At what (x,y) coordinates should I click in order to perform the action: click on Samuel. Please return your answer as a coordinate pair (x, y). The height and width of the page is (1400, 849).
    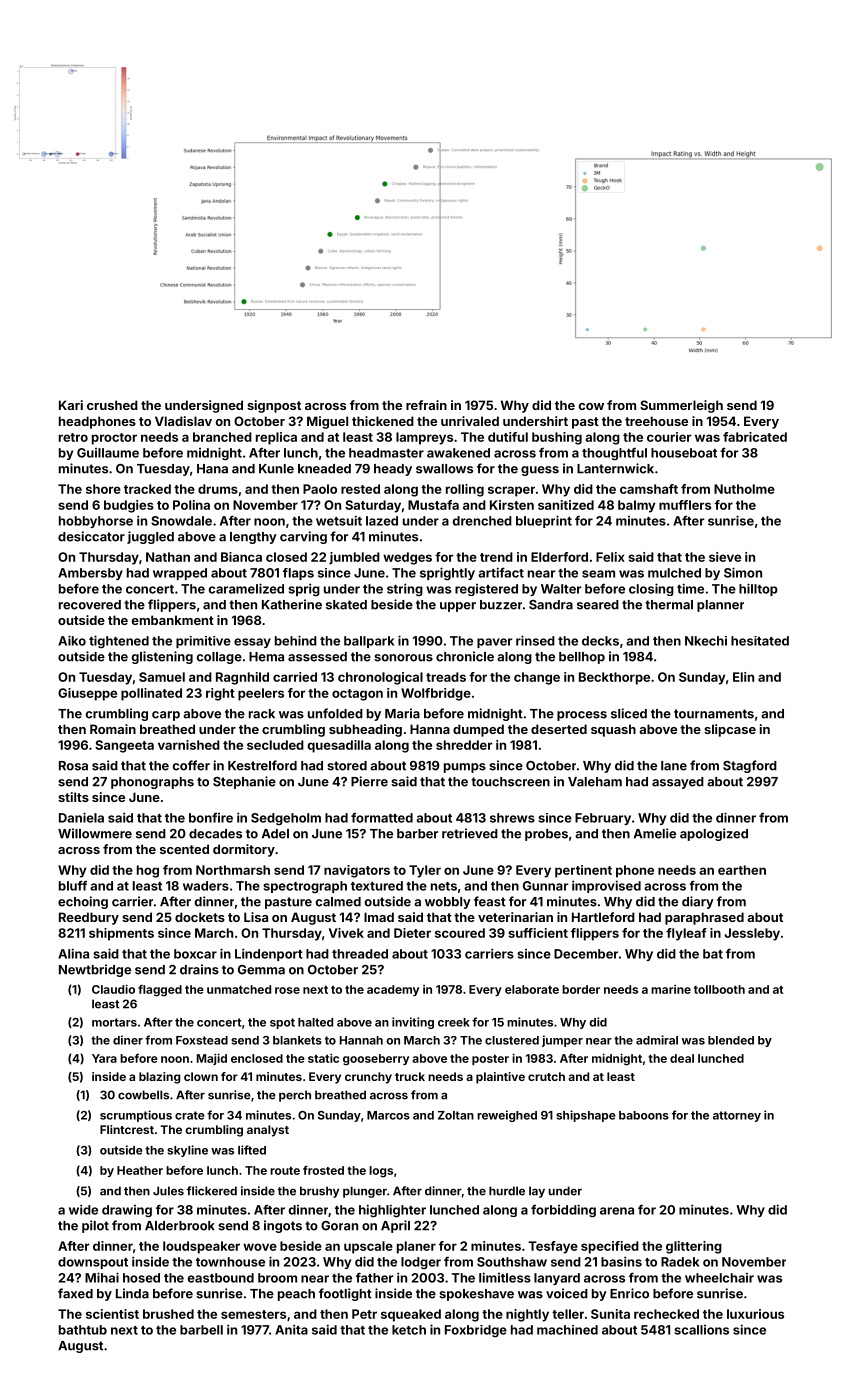
    Looking at the image, I should click on (162, 677).
